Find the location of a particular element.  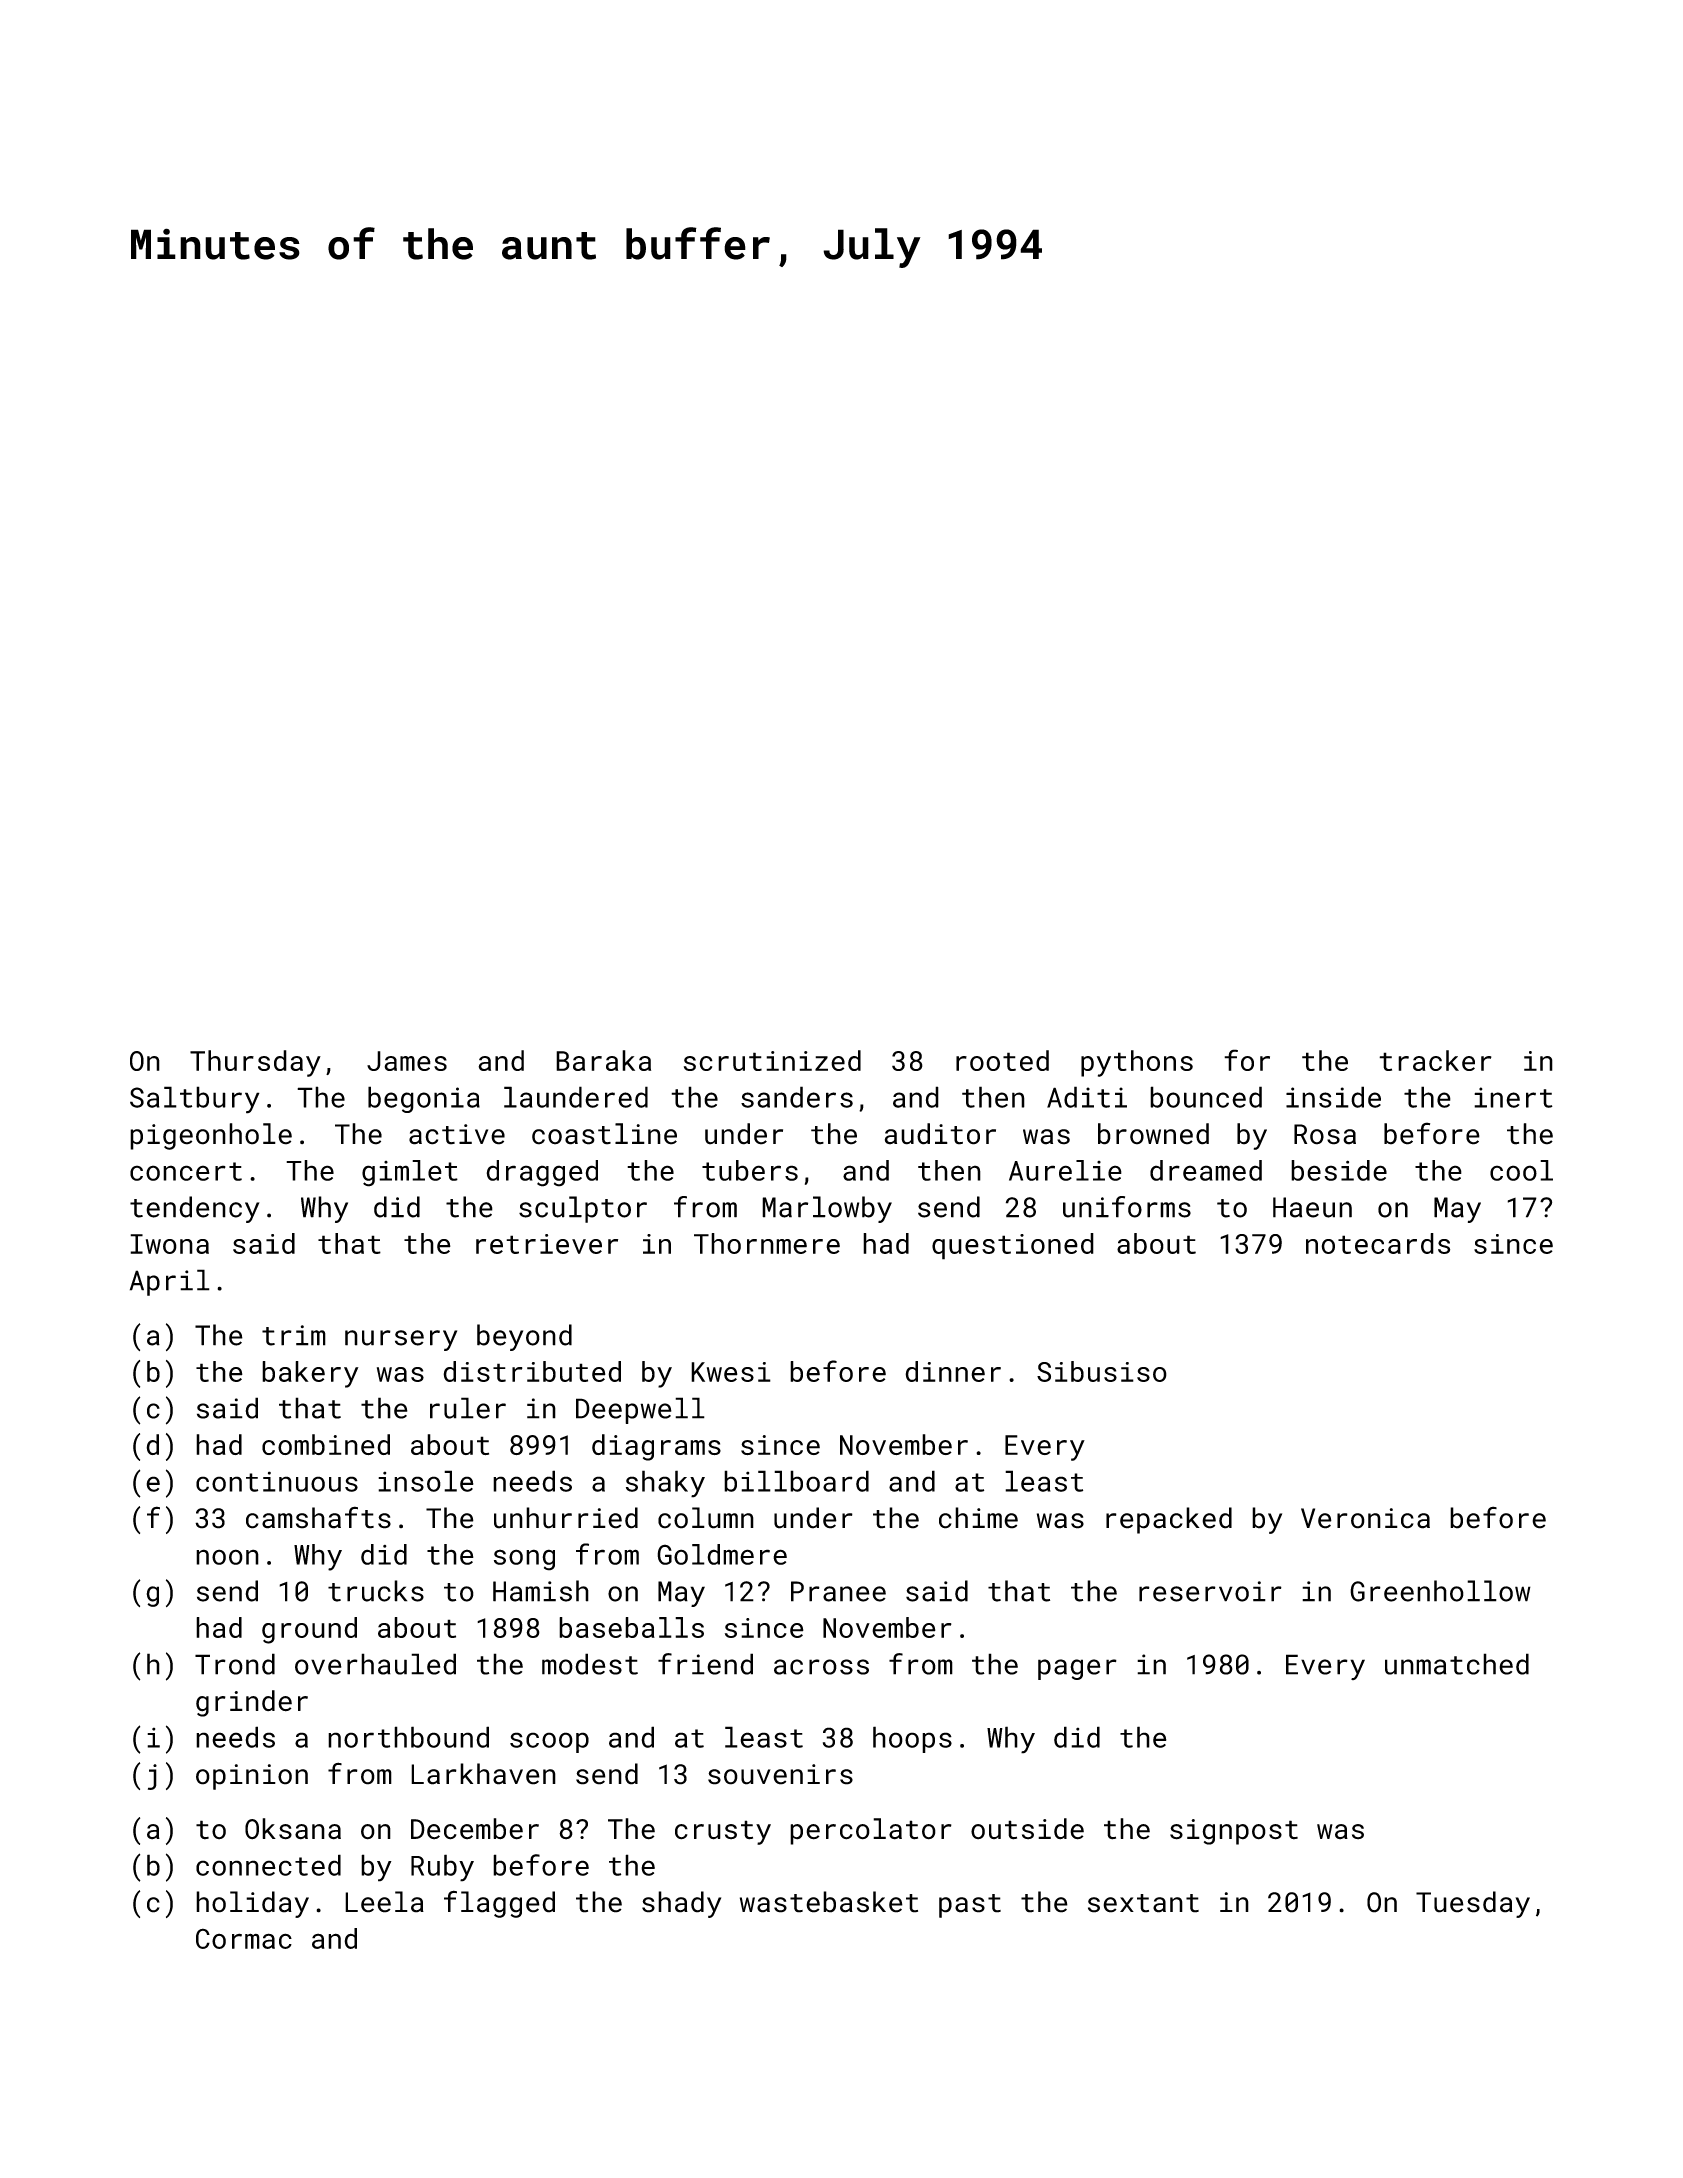

billboard is located at coordinates (796, 1481).
